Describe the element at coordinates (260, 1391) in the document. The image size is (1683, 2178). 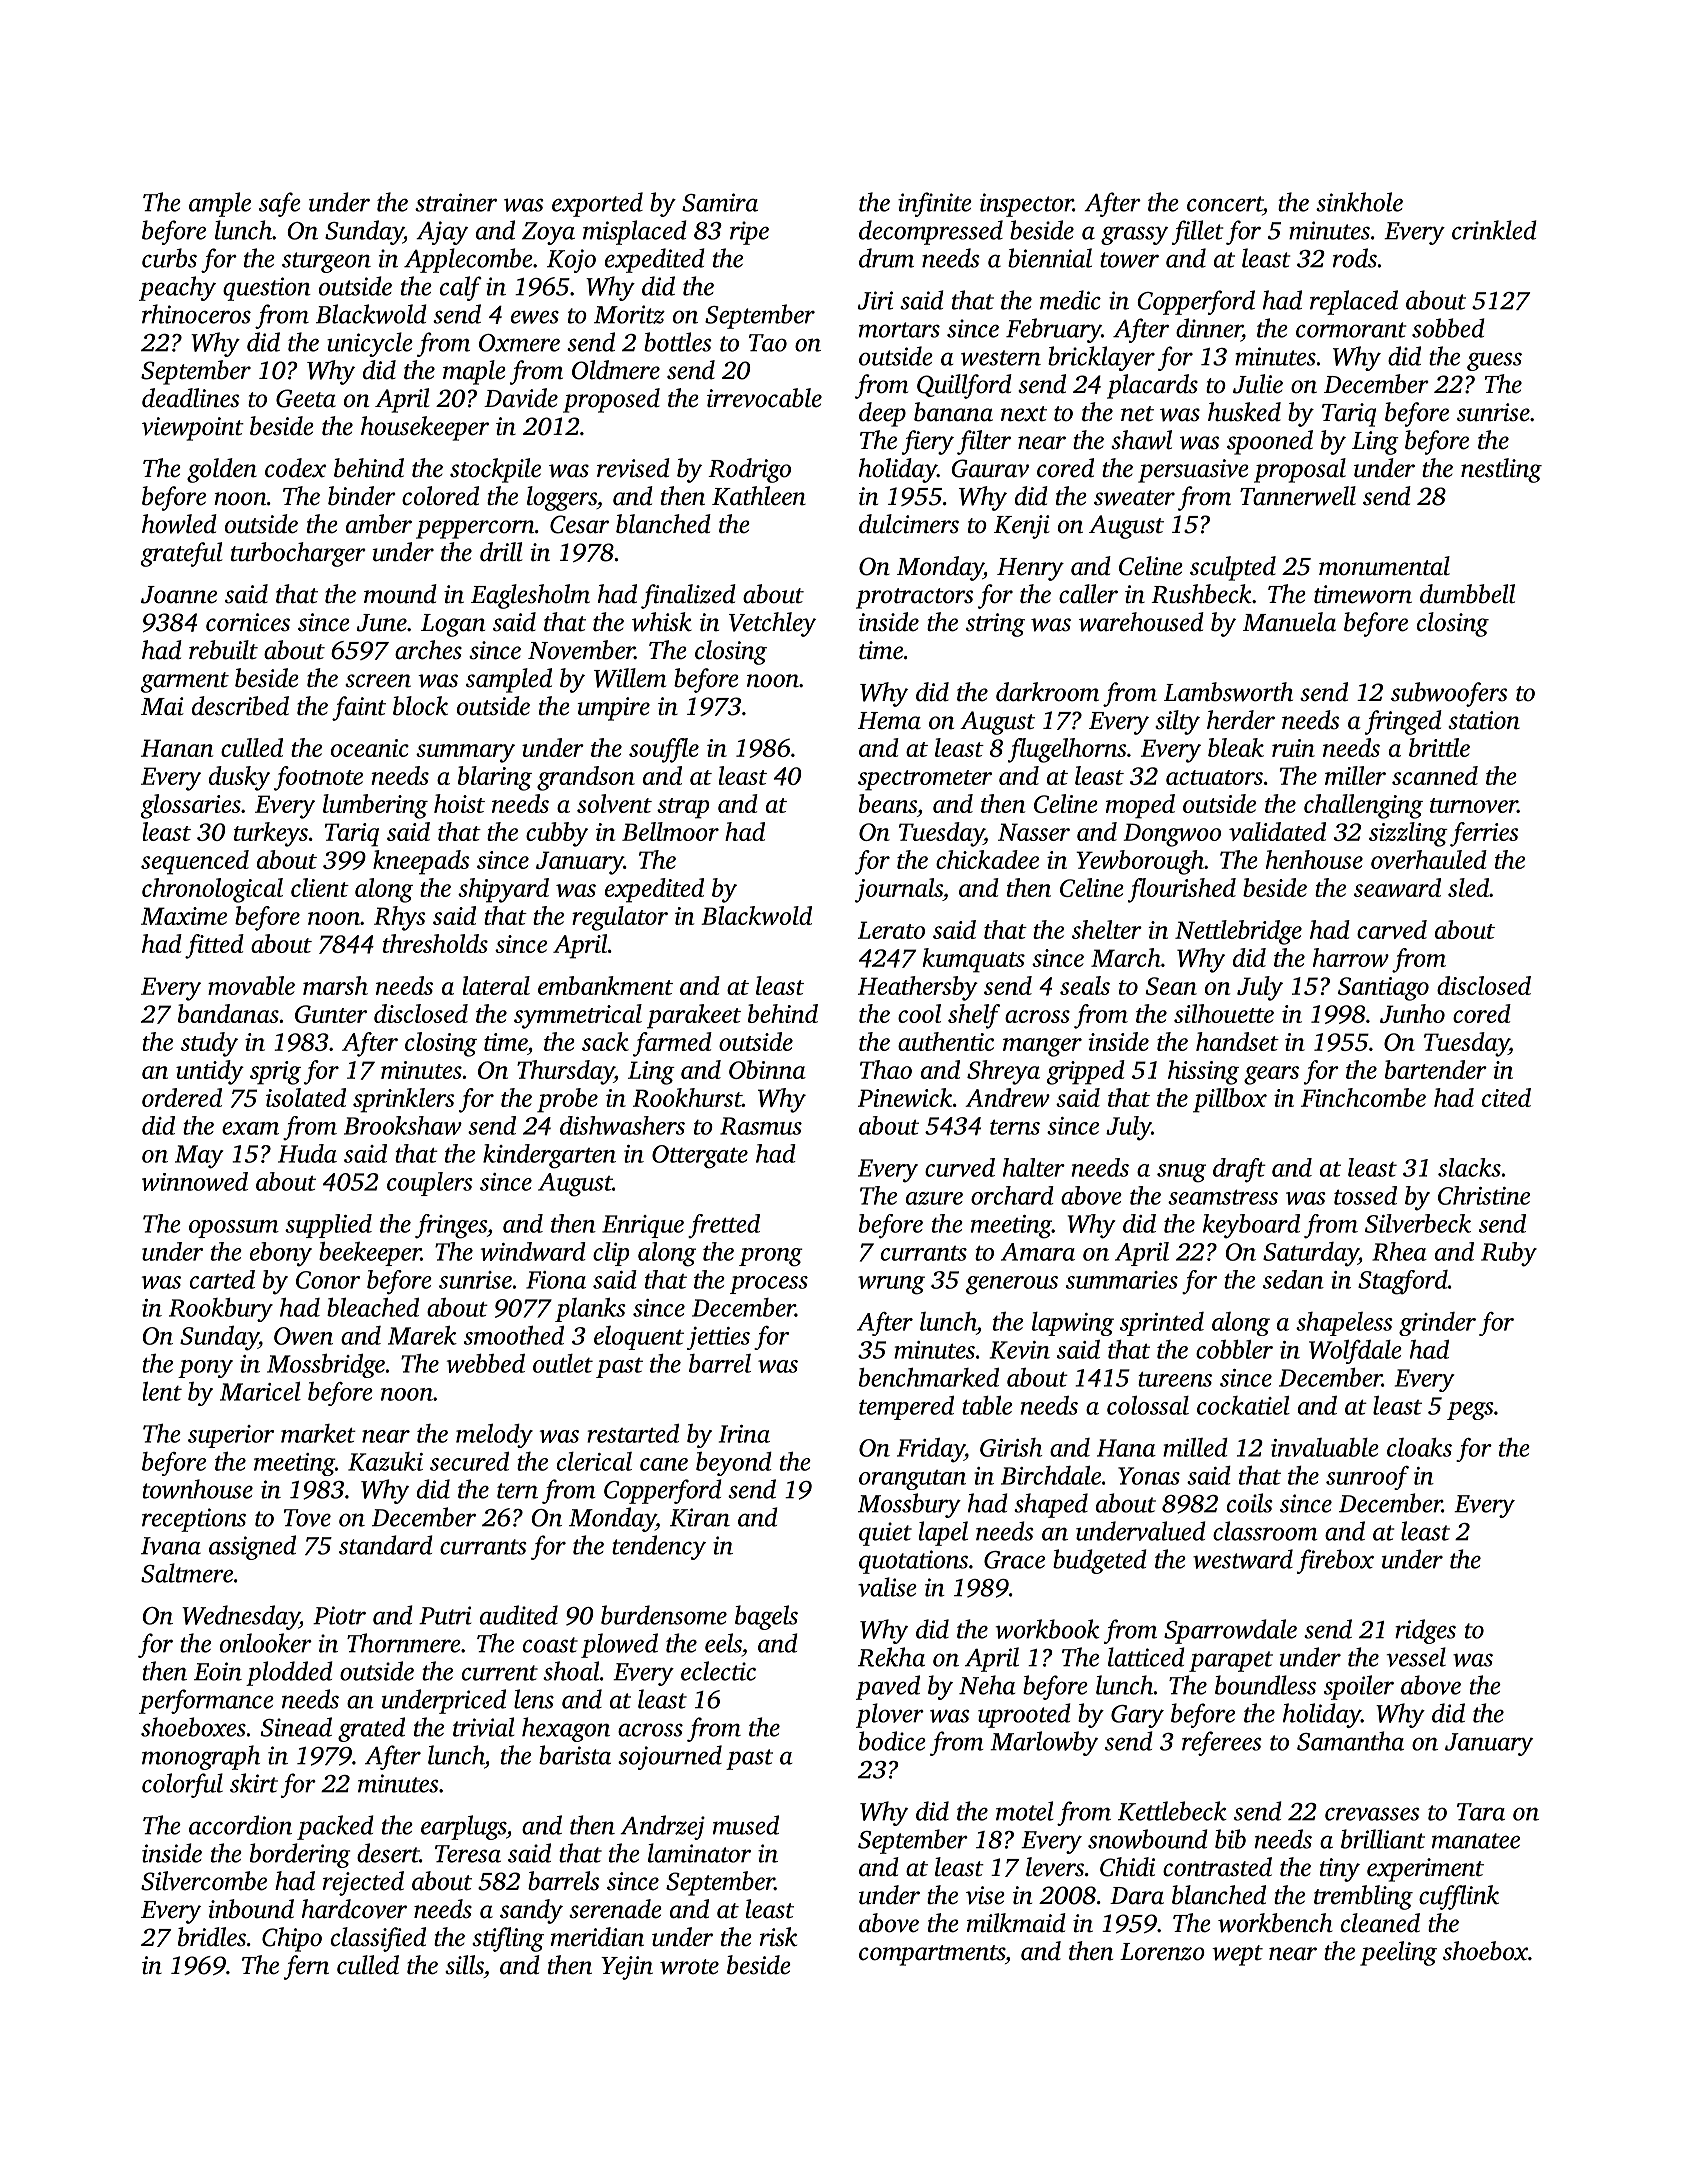
I see `Maricel` at that location.
